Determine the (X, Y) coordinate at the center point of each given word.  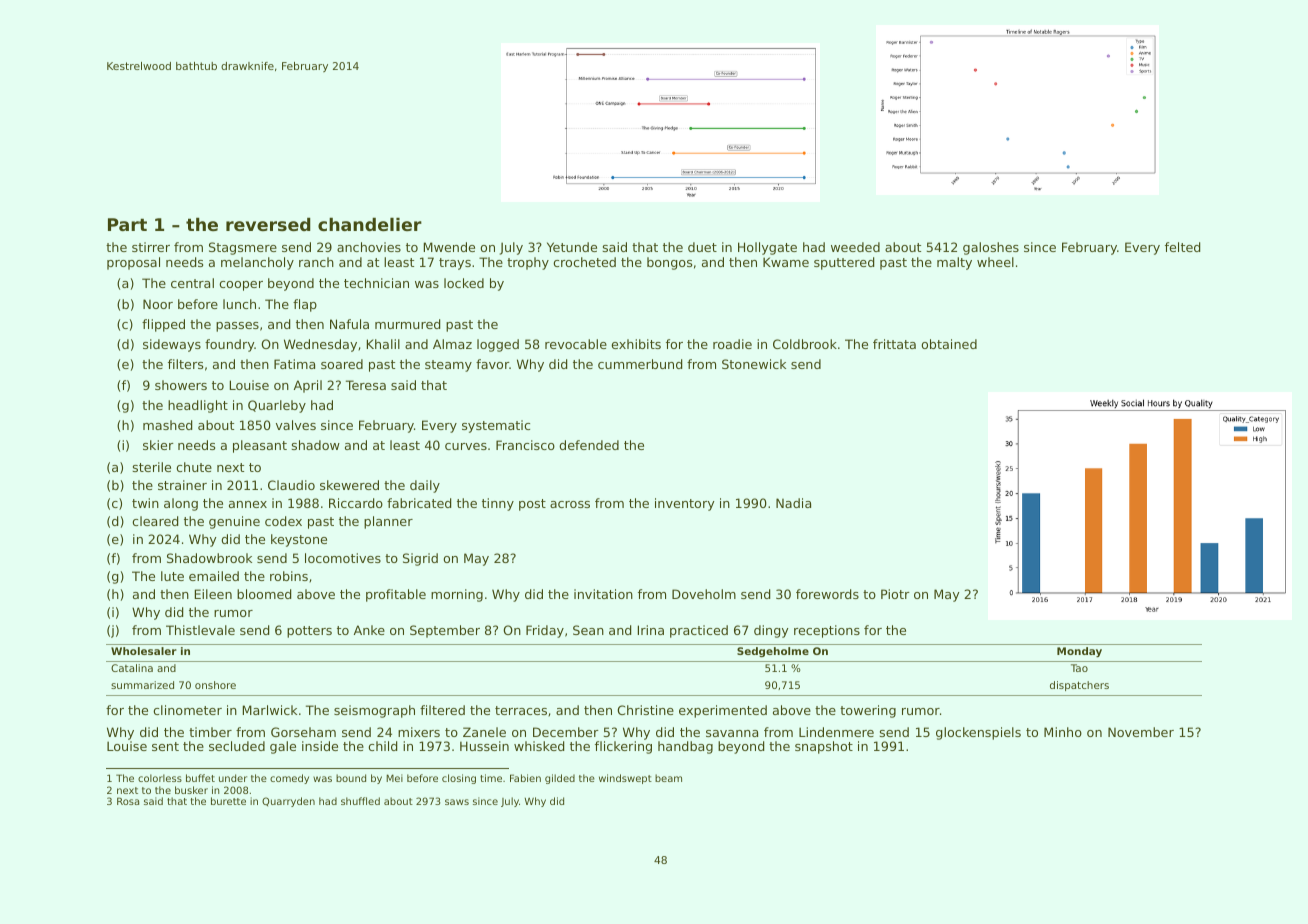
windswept (625, 779)
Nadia (793, 503)
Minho (1063, 732)
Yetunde (572, 247)
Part (127, 224)
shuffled (360, 801)
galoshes (991, 248)
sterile (152, 467)
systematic (496, 426)
